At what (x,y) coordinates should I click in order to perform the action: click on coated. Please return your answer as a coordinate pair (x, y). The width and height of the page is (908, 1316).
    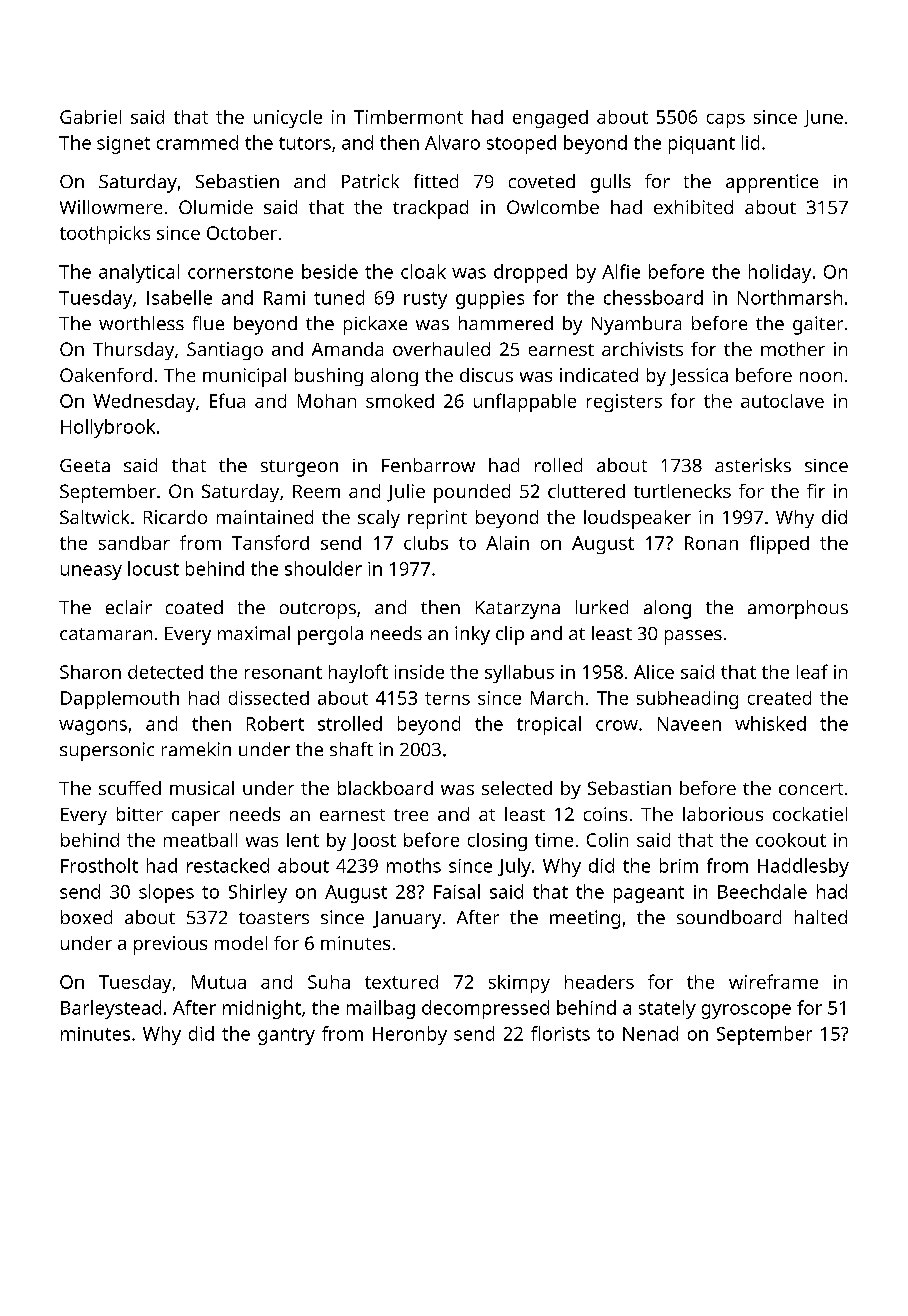
    Looking at the image, I should click on (194, 607).
